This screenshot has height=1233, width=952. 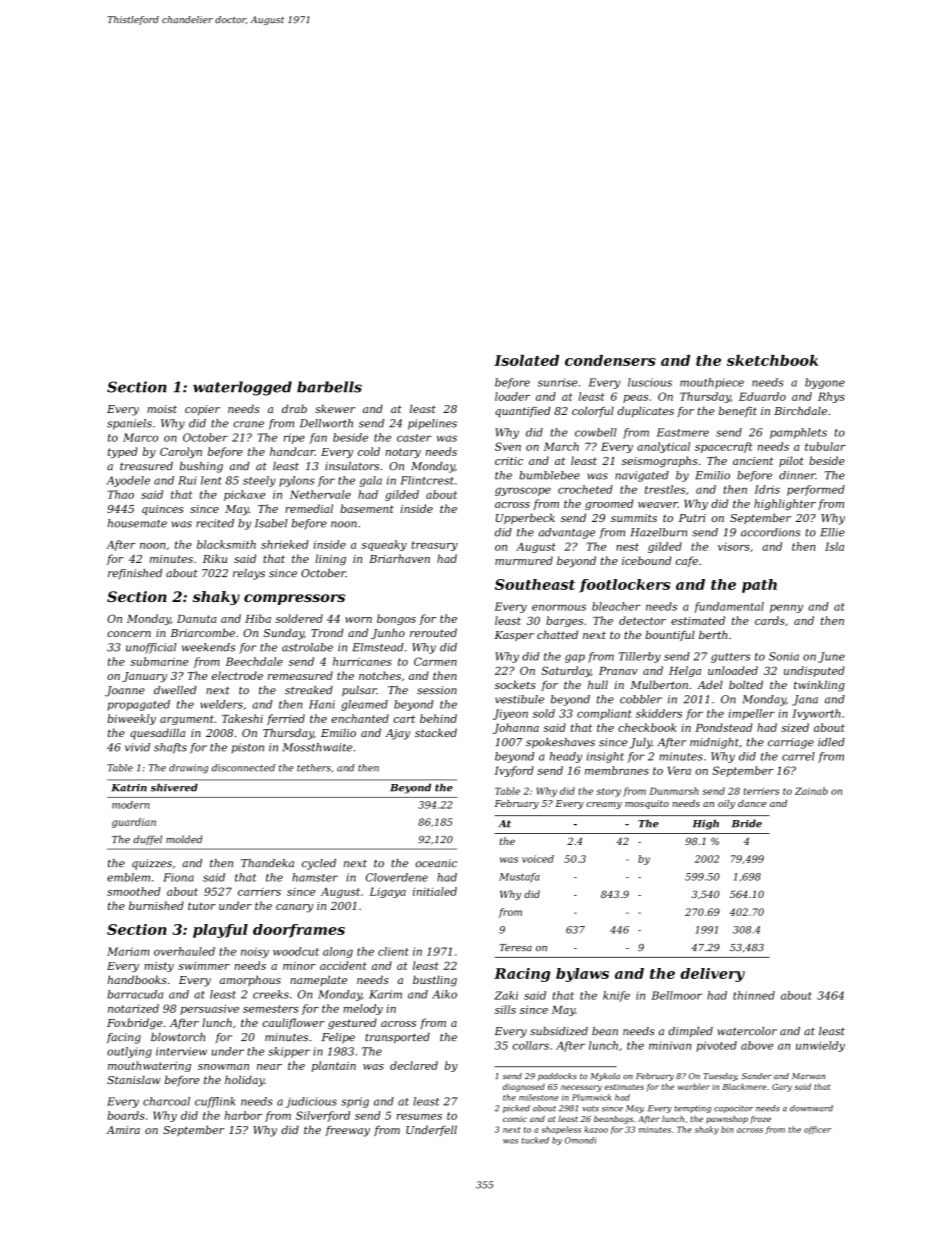 What do you see at coordinates (436, 863) in the screenshot?
I see `oceanic` at bounding box center [436, 863].
